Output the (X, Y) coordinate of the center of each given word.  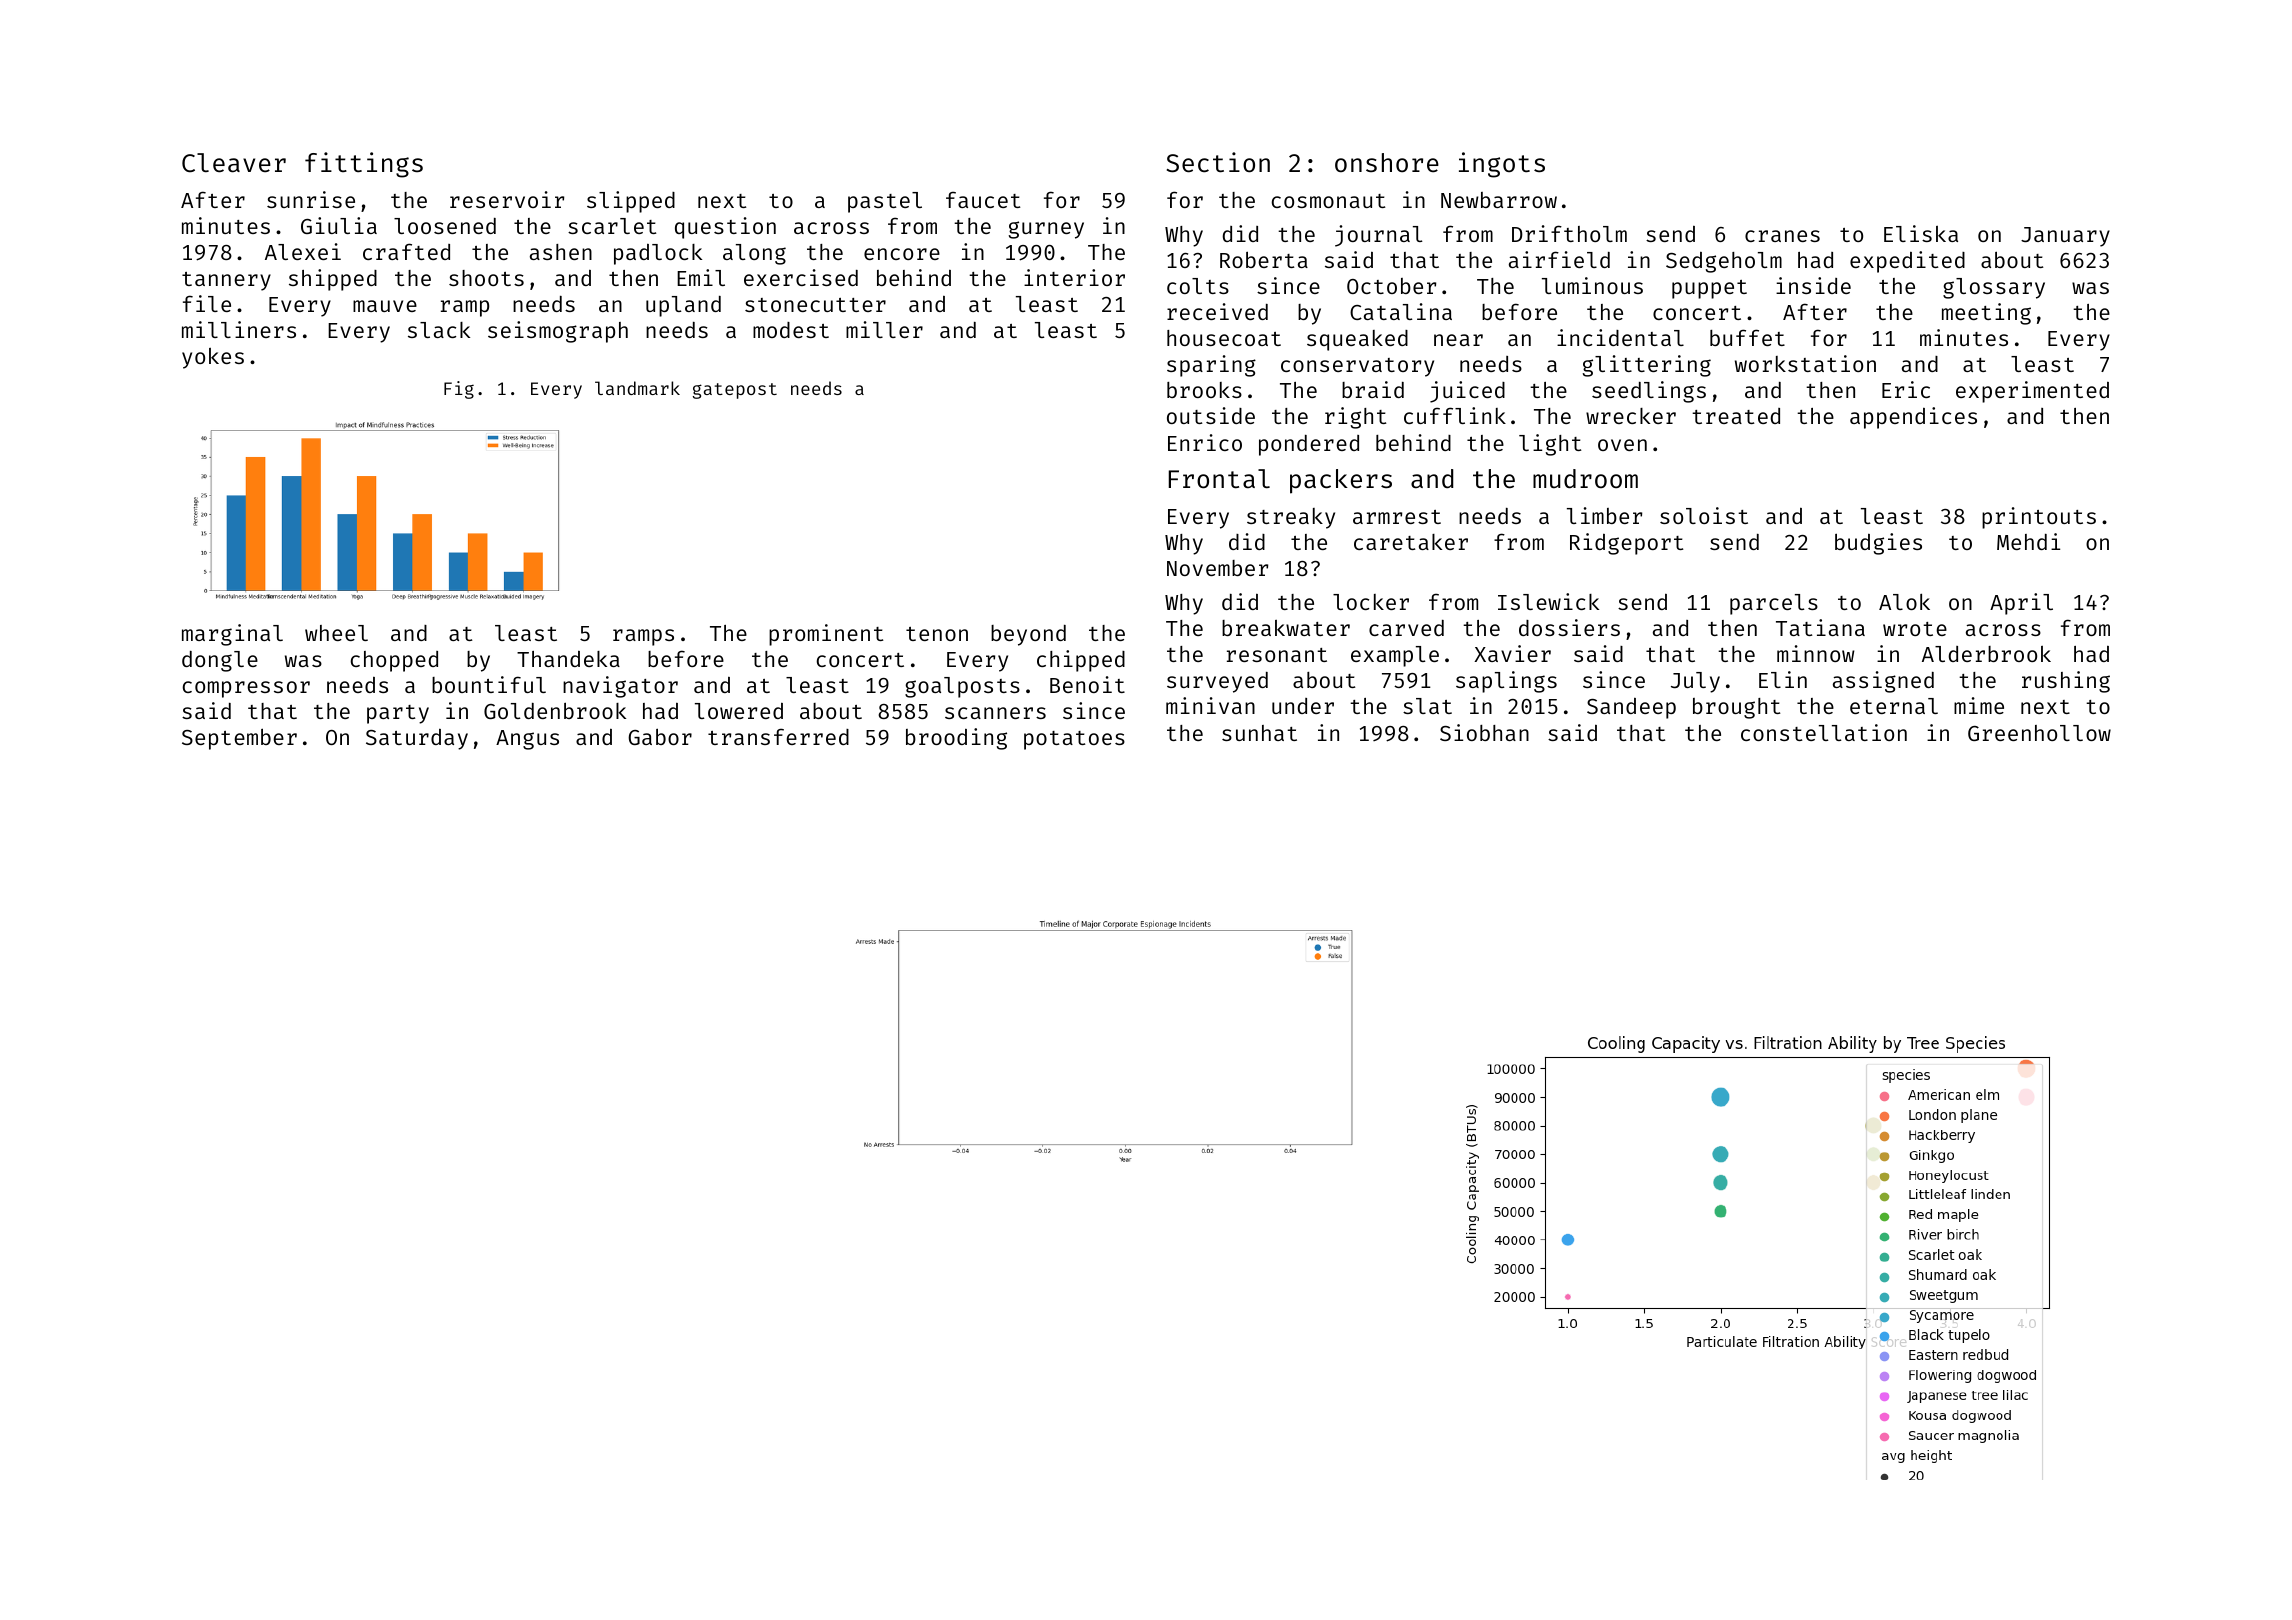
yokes (213, 358)
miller (884, 329)
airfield (1559, 259)
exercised (801, 277)
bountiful (489, 684)
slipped (631, 202)
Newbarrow (1499, 200)
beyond (1028, 635)
